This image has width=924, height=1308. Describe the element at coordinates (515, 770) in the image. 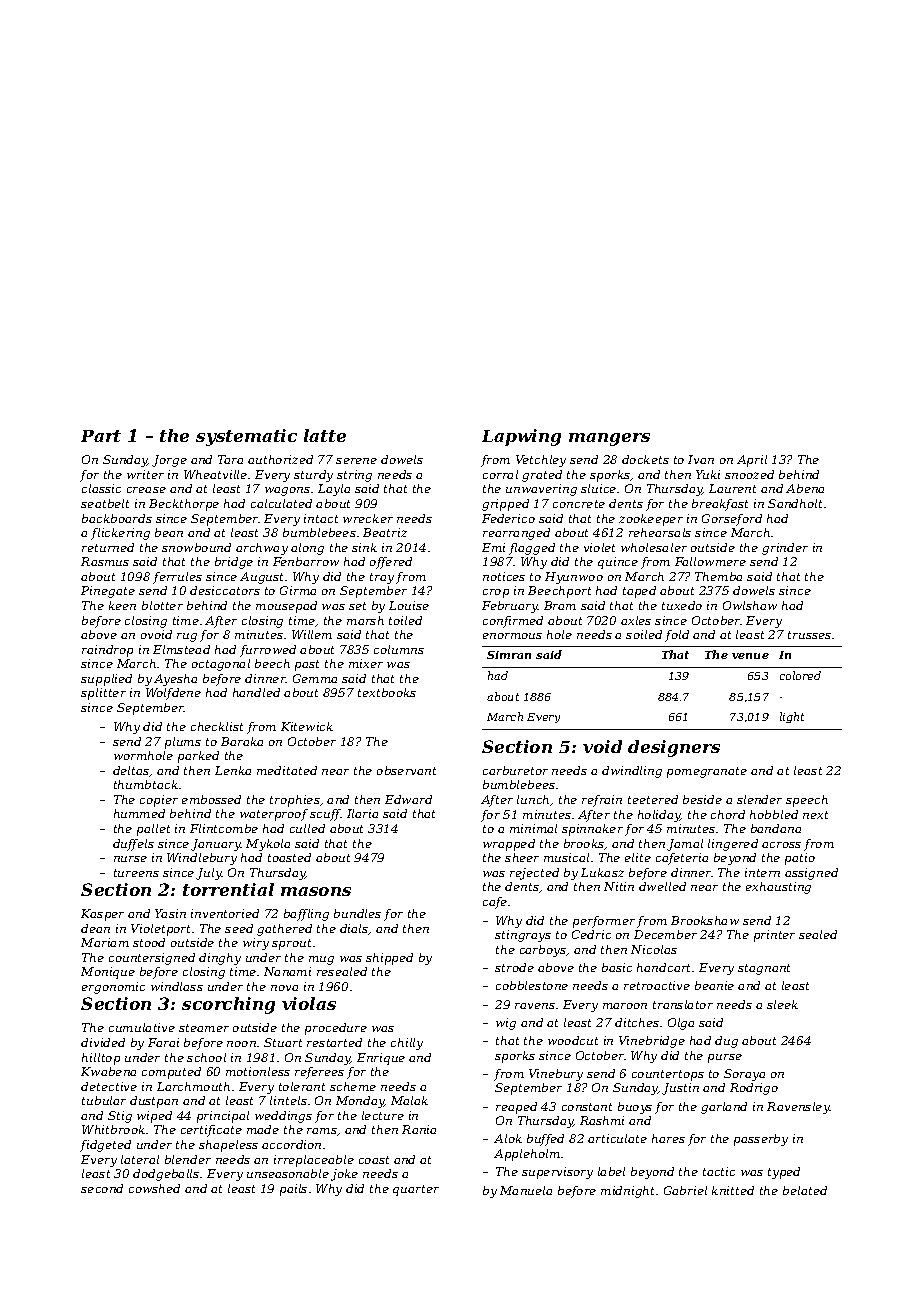

I see `carburetor` at that location.
